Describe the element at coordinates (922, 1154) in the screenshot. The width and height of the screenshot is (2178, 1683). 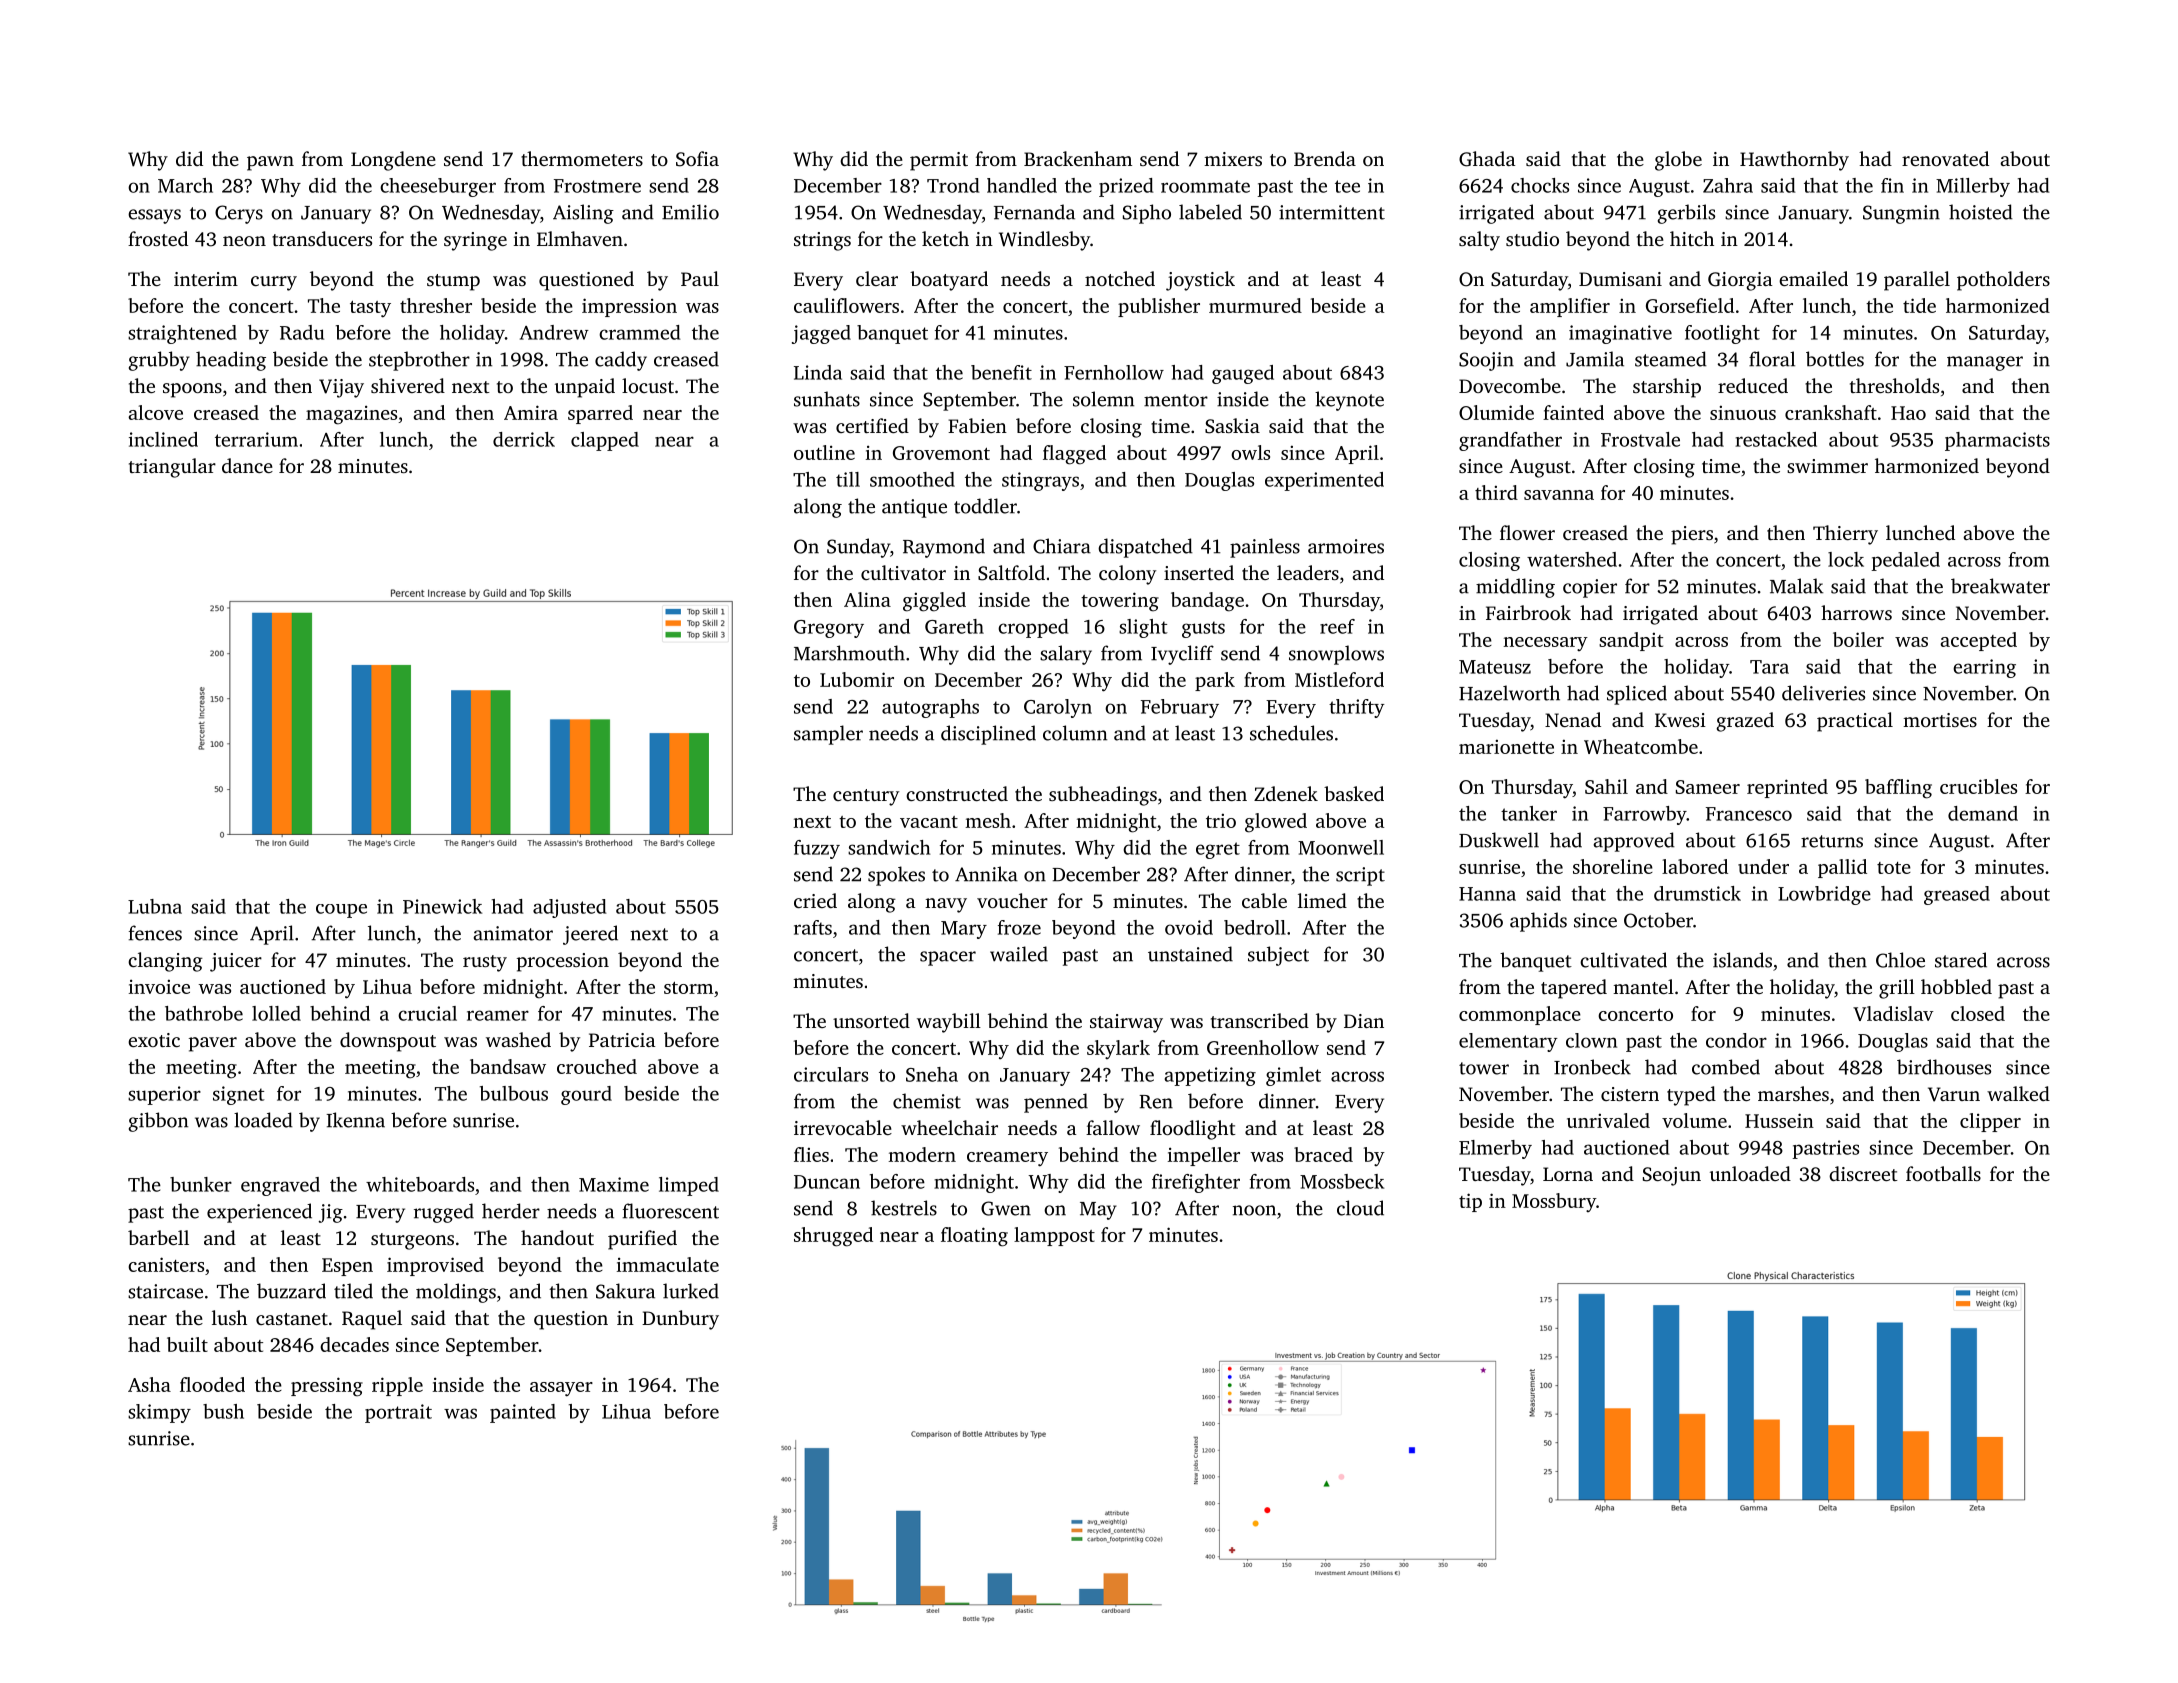
I see `modern` at that location.
